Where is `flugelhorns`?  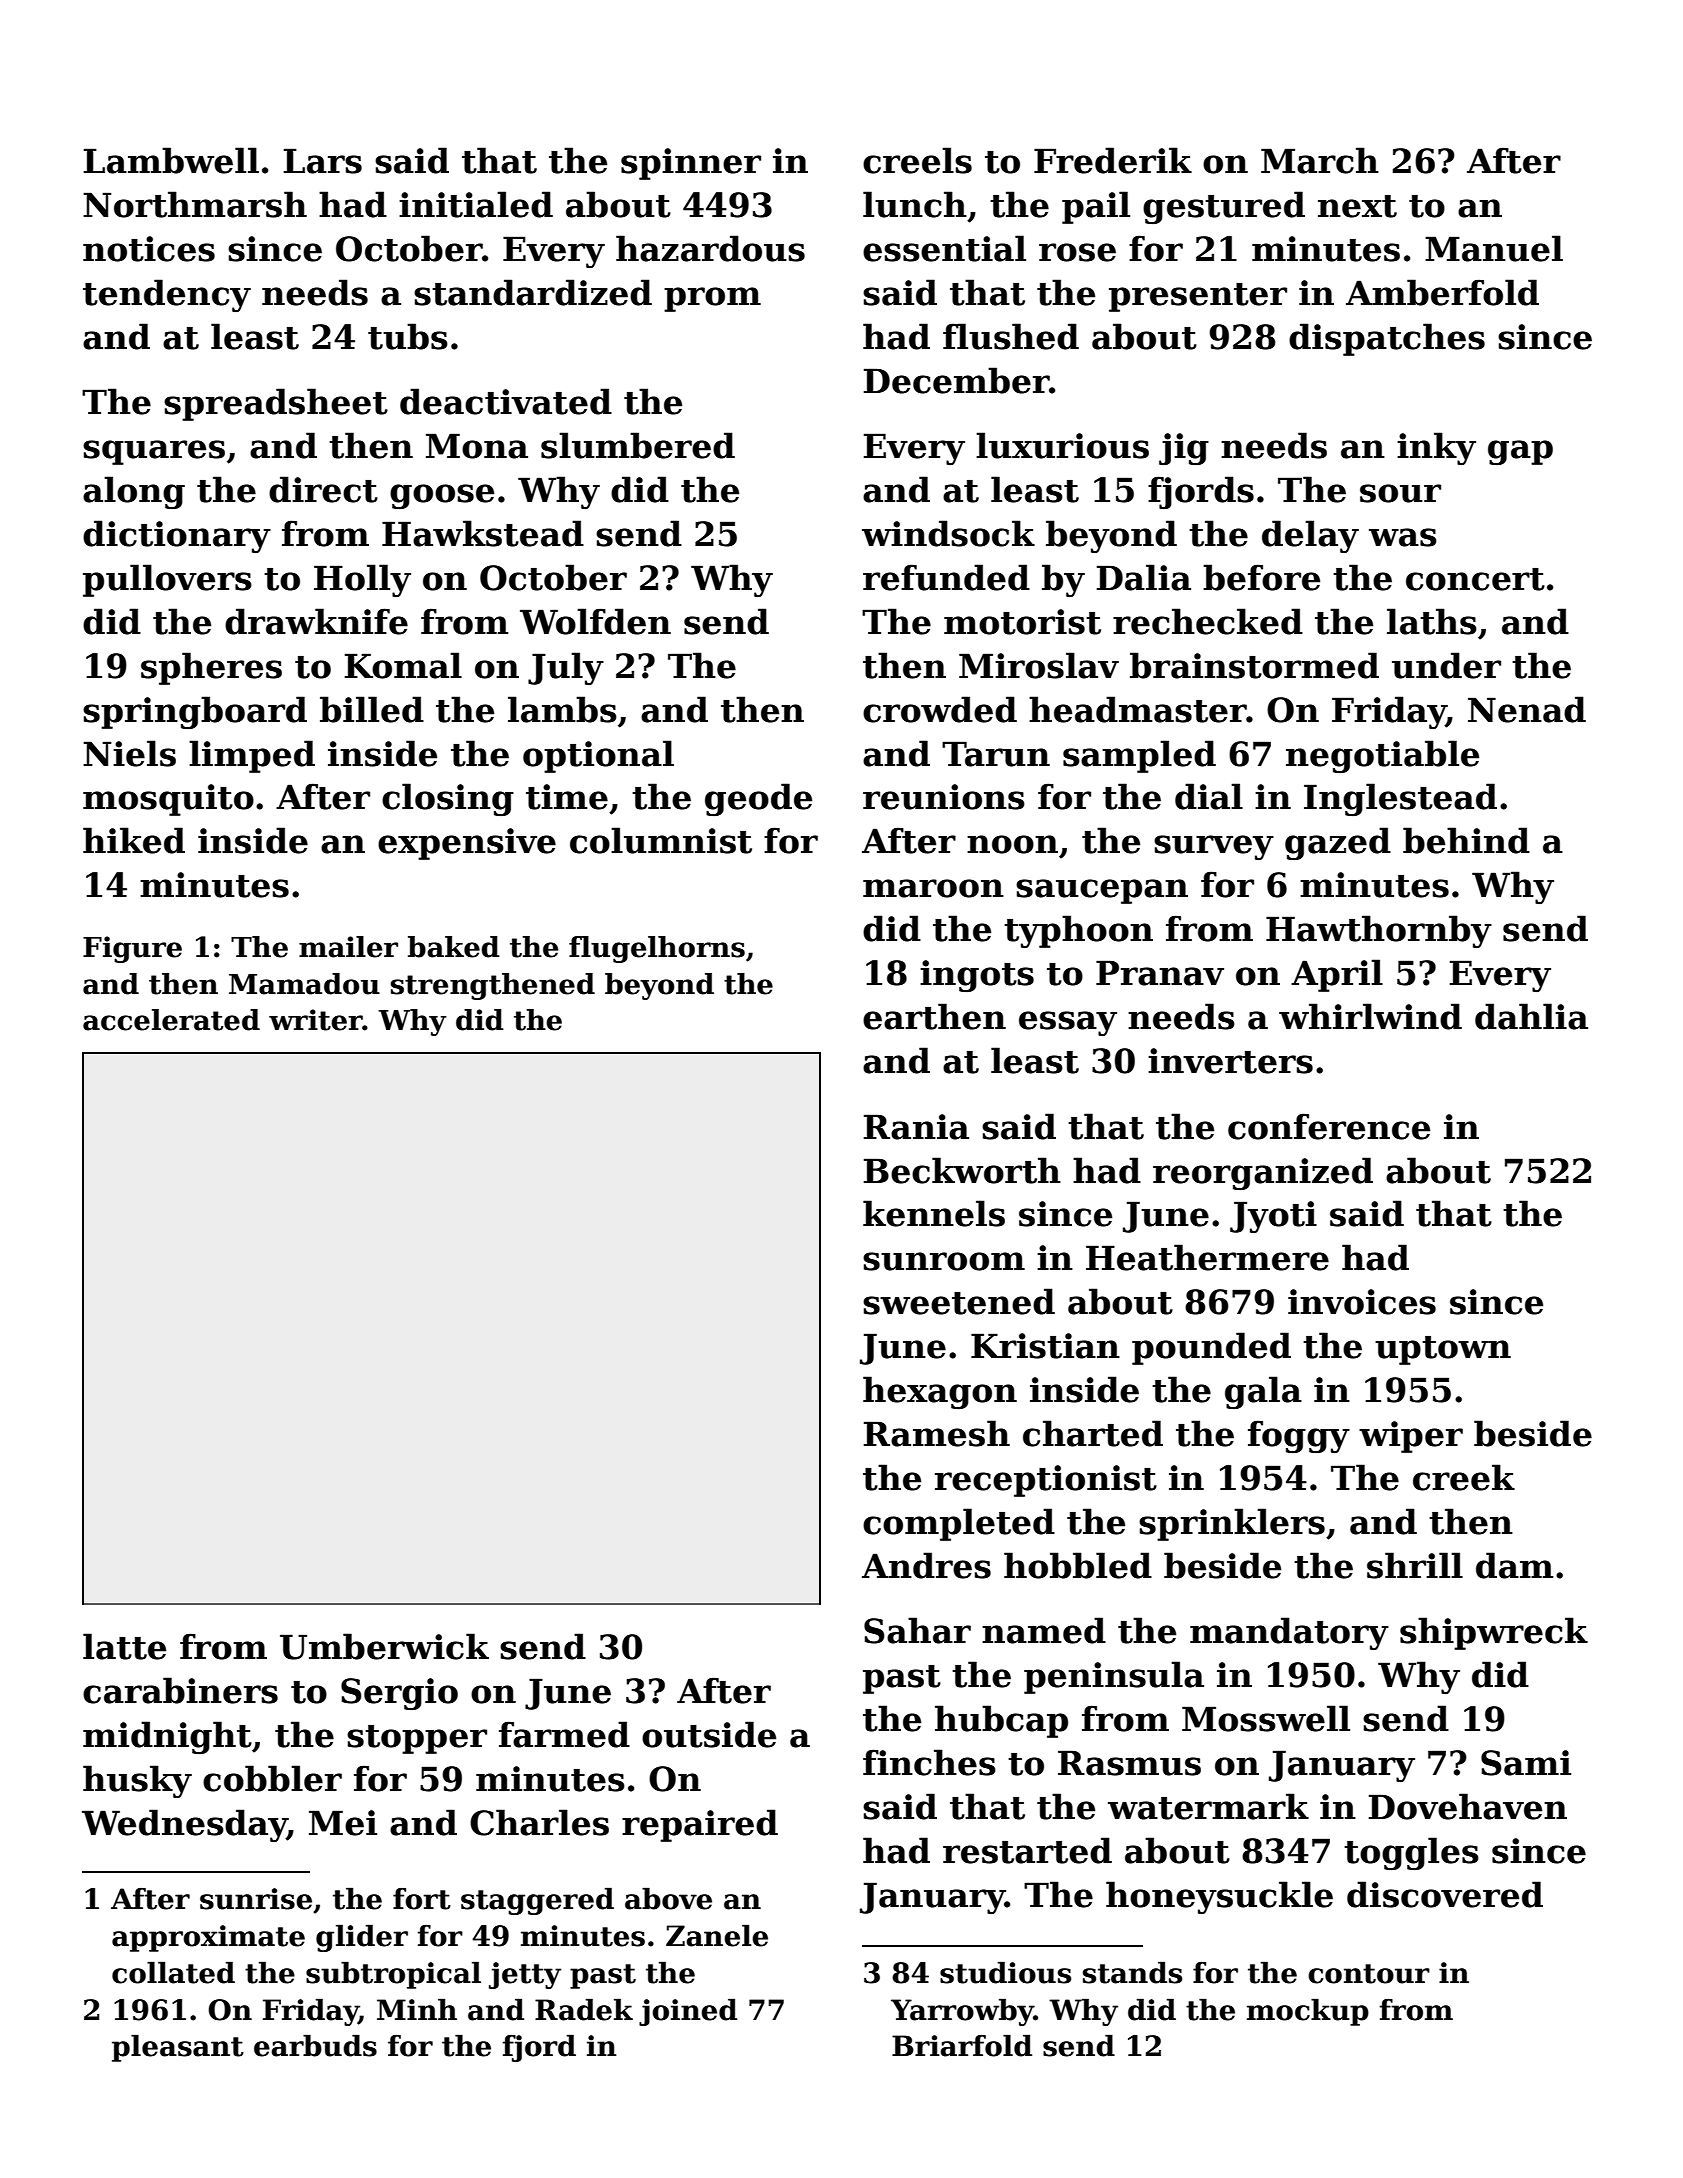
flugelhorns is located at coordinates (657, 949).
